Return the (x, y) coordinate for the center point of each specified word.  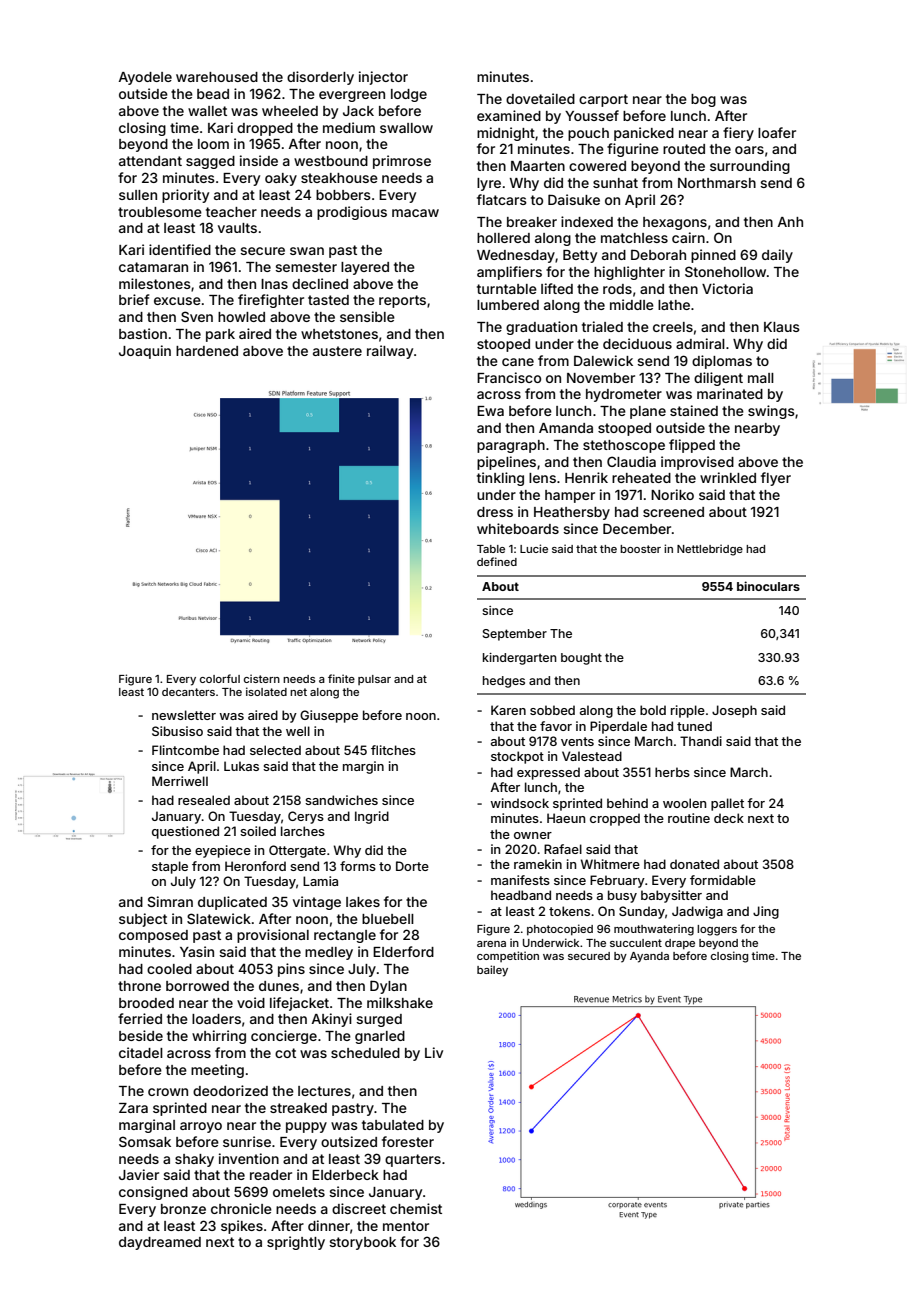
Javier (139, 1174)
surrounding (750, 167)
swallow (406, 128)
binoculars (768, 586)
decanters (188, 692)
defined (497, 561)
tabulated (393, 1125)
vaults (237, 228)
